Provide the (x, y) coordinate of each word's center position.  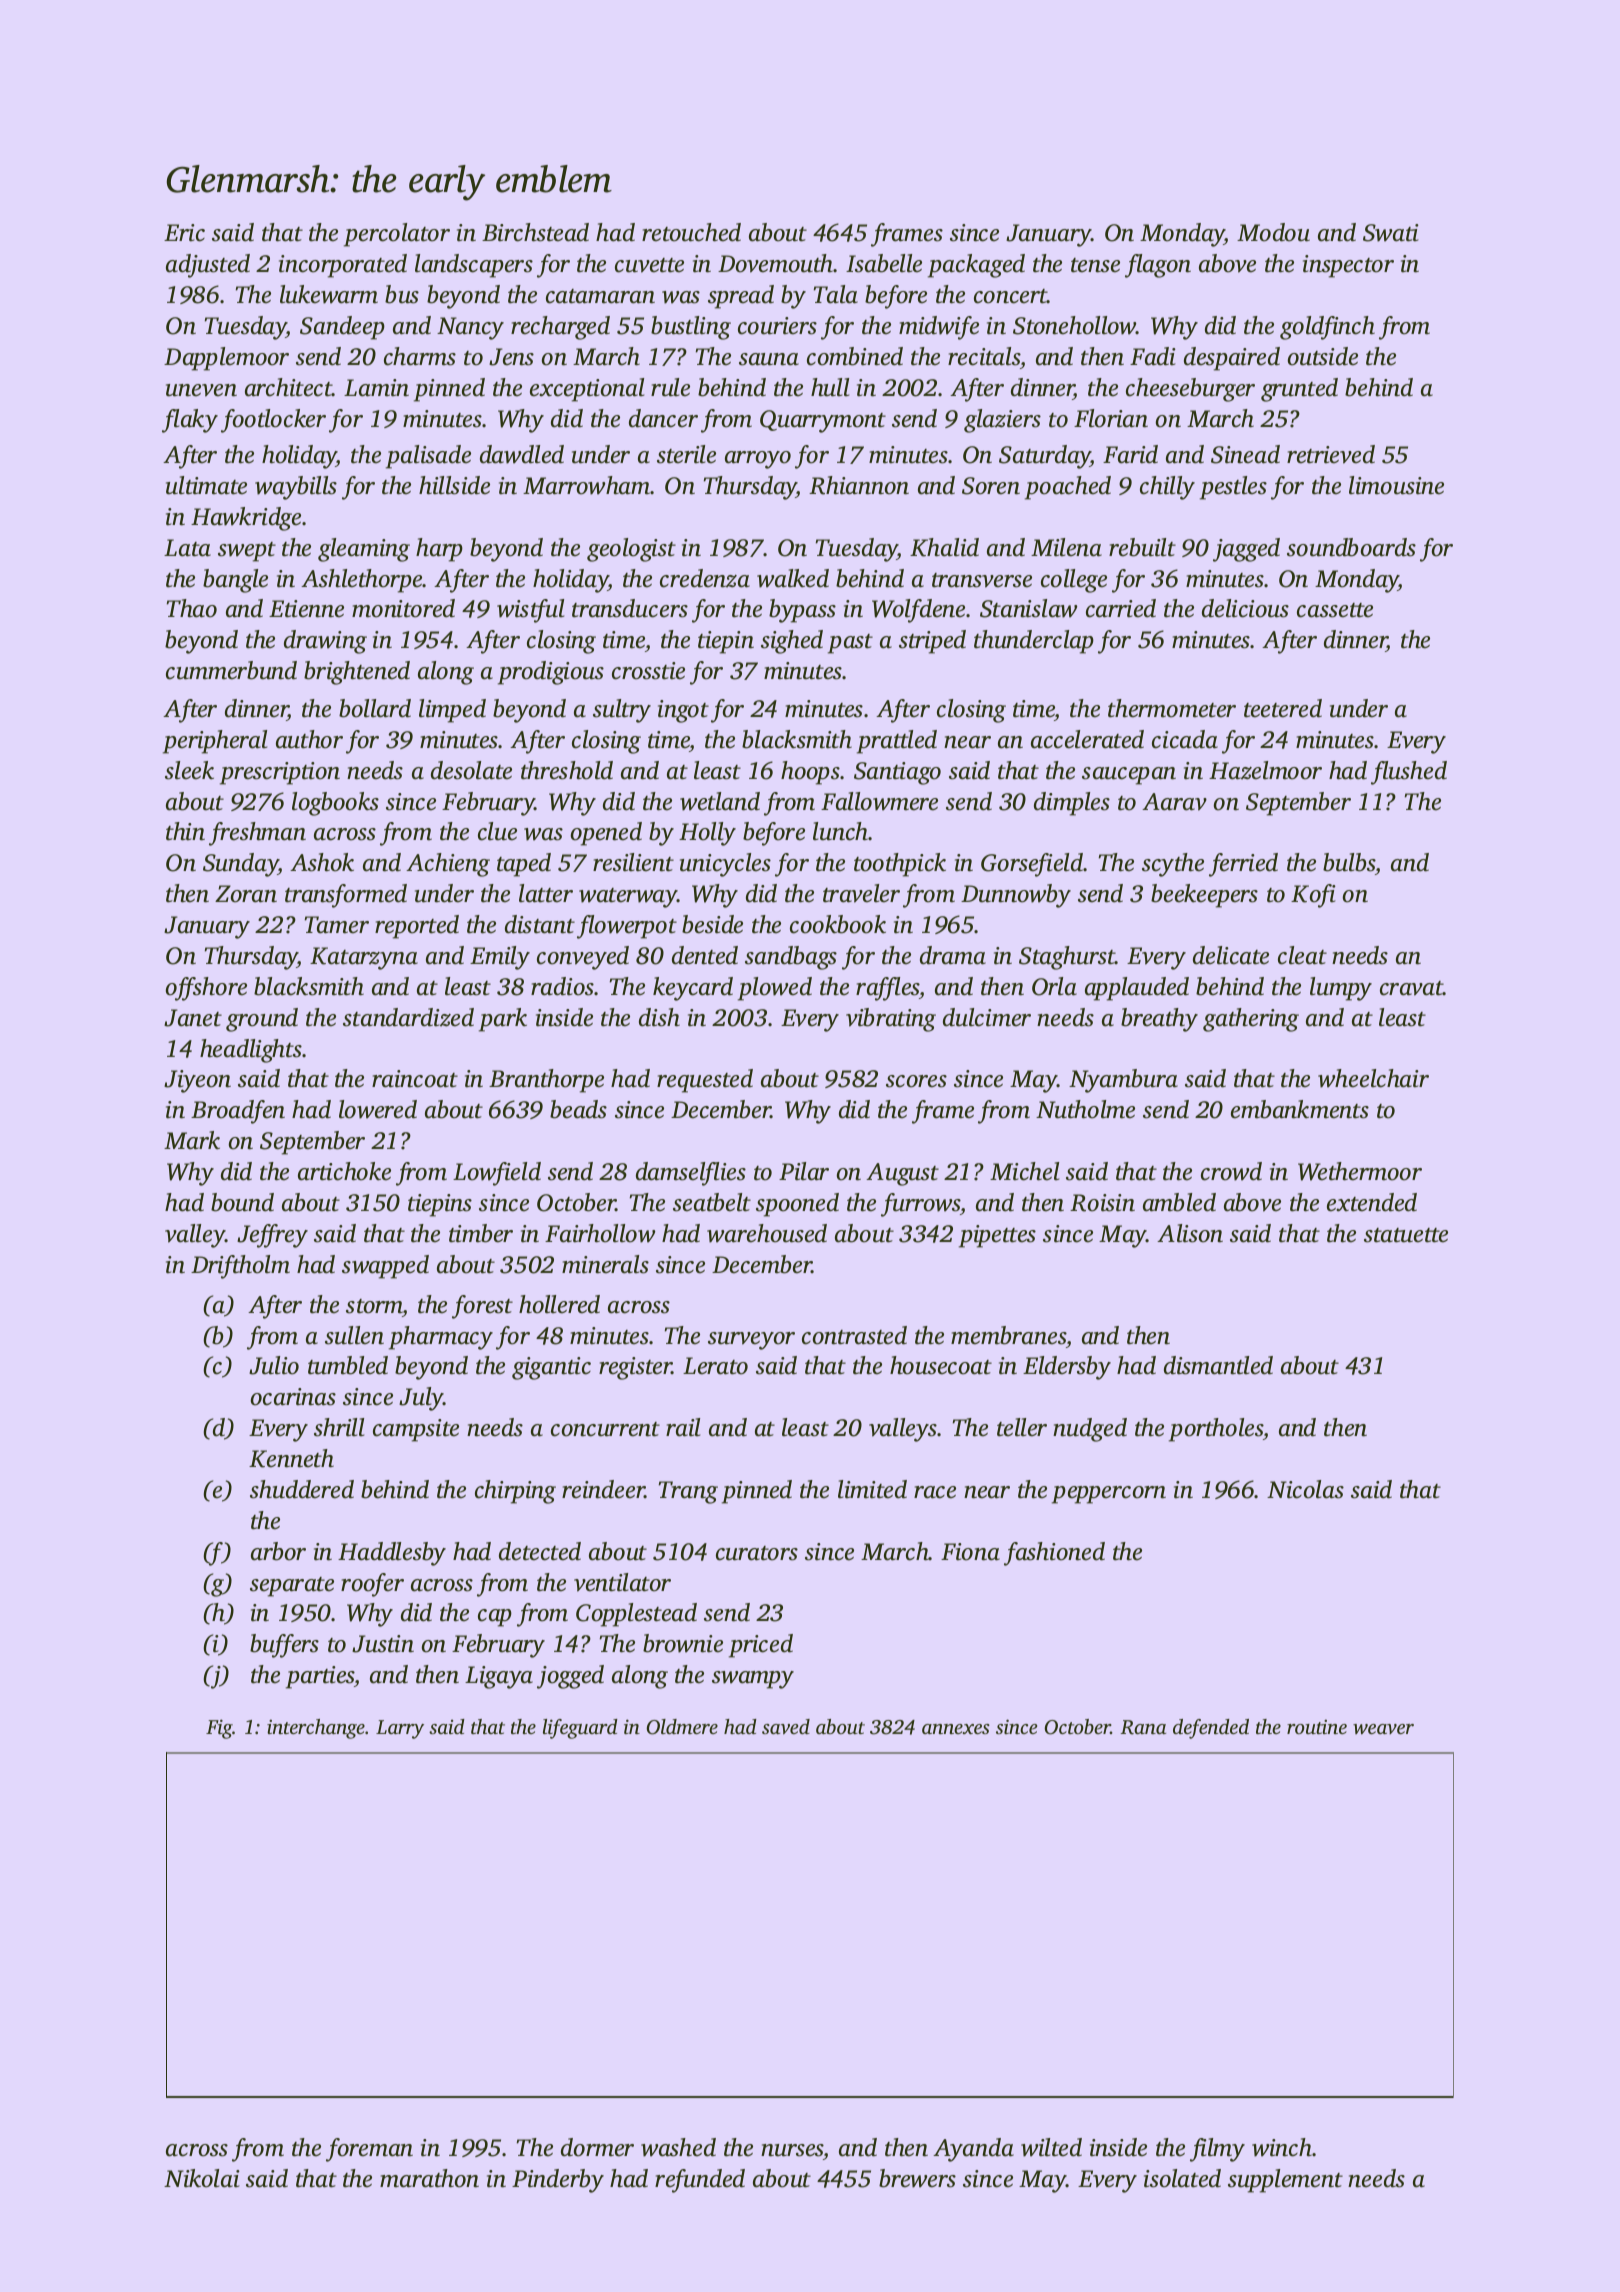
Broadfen (238, 1112)
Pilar (804, 1171)
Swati (1391, 233)
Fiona (970, 1552)
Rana (1143, 1727)
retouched (691, 232)
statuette (1406, 1235)
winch (1282, 2147)
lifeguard (580, 1729)
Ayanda (973, 2150)
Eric (184, 233)
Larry (400, 1729)
